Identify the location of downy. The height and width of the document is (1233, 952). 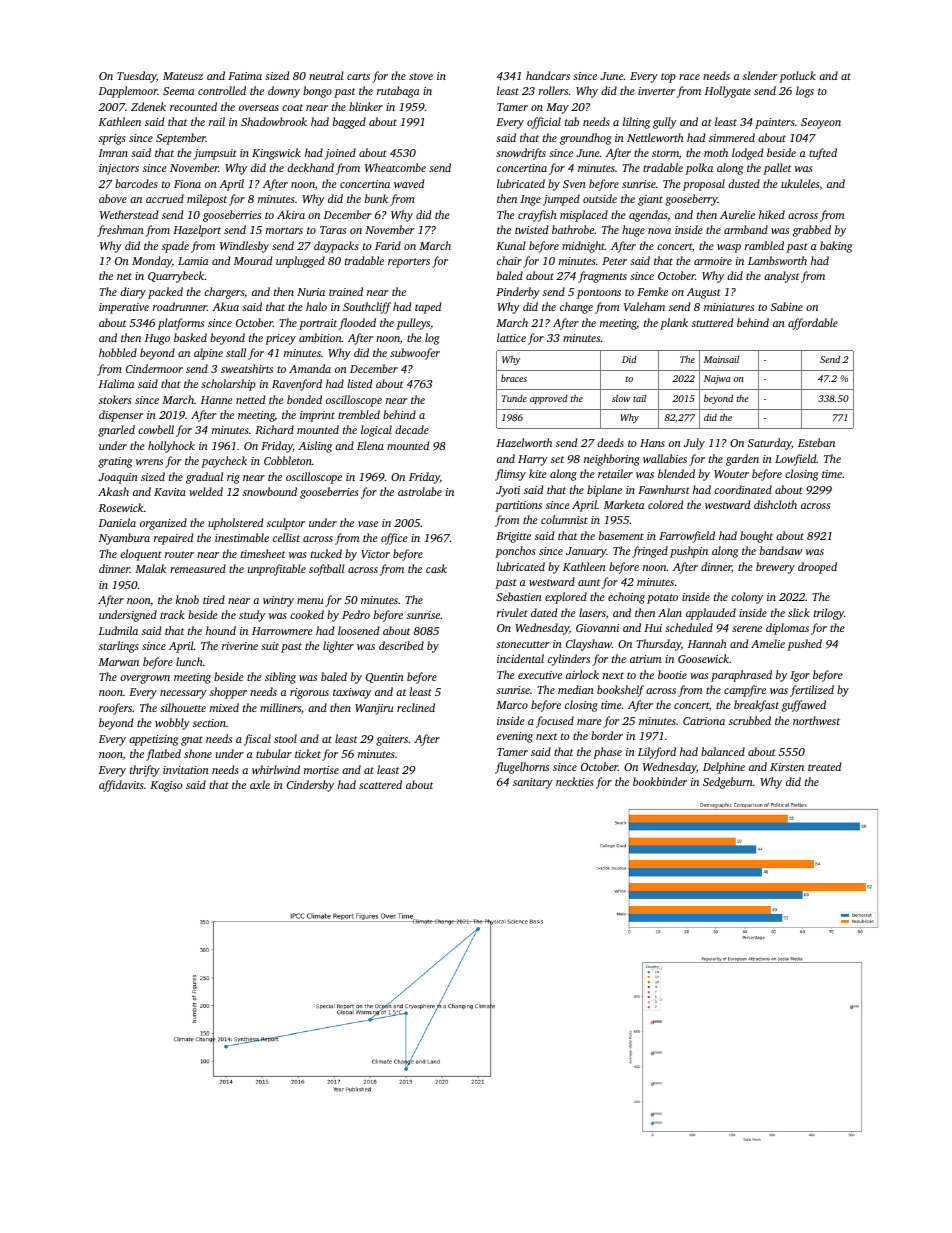
(284, 92).
